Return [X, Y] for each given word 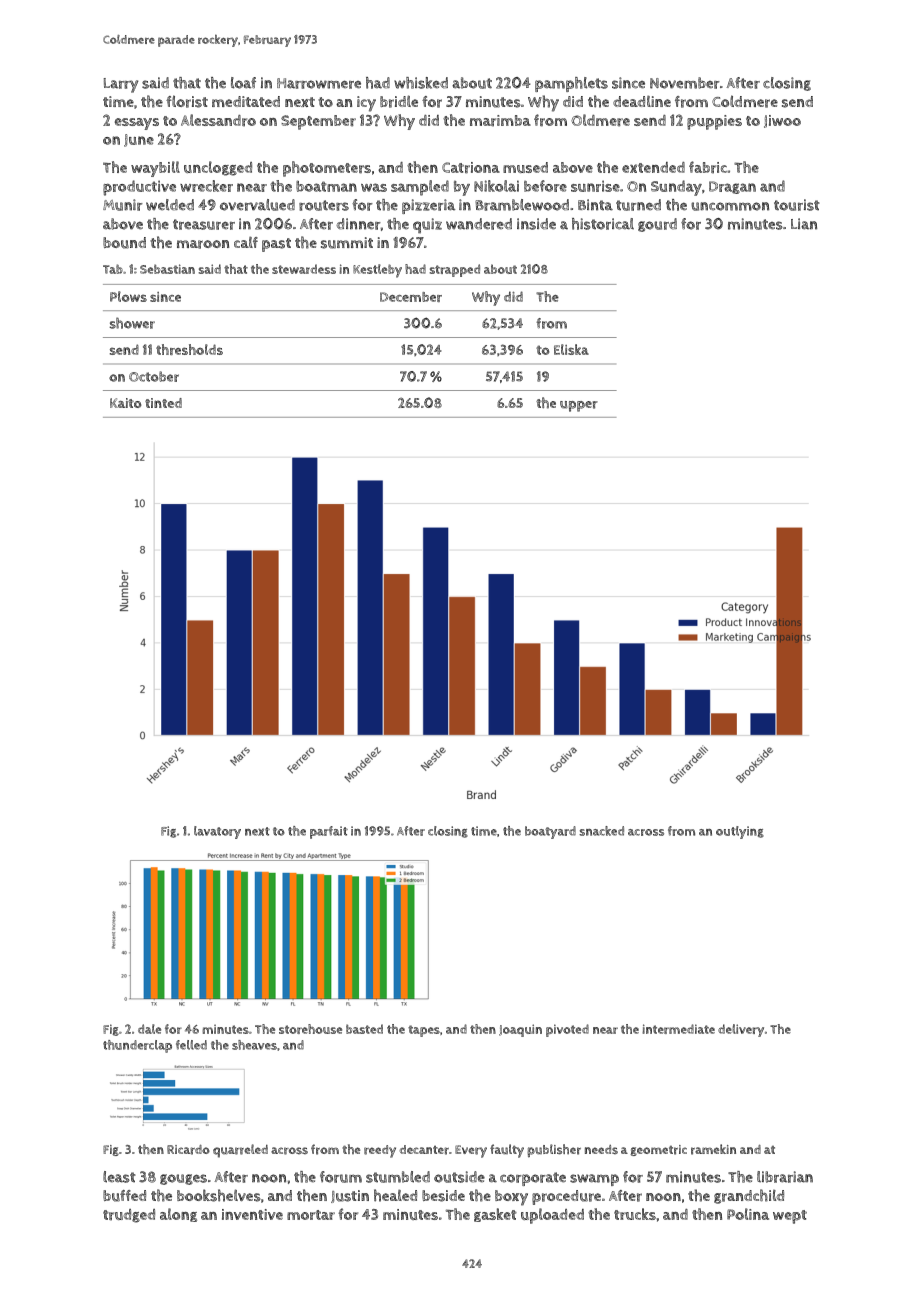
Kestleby [377, 271]
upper [579, 406]
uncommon [730, 206]
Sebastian [167, 269]
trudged [129, 1216]
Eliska [571, 349]
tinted [163, 403]
